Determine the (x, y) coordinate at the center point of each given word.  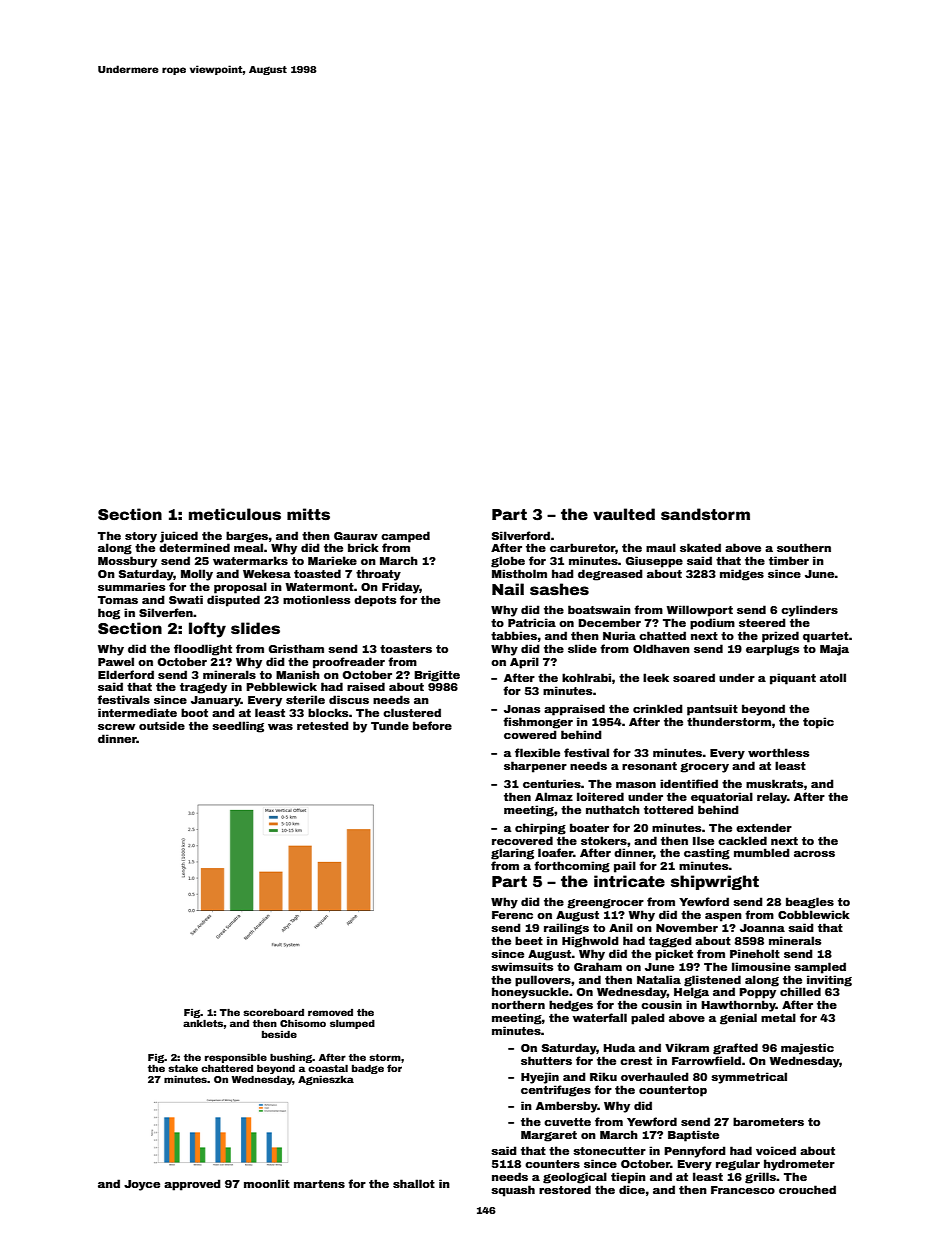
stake (183, 1068)
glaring (512, 854)
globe (508, 562)
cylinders (809, 611)
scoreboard (273, 1012)
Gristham (296, 648)
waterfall (599, 1017)
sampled (820, 968)
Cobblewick (814, 914)
